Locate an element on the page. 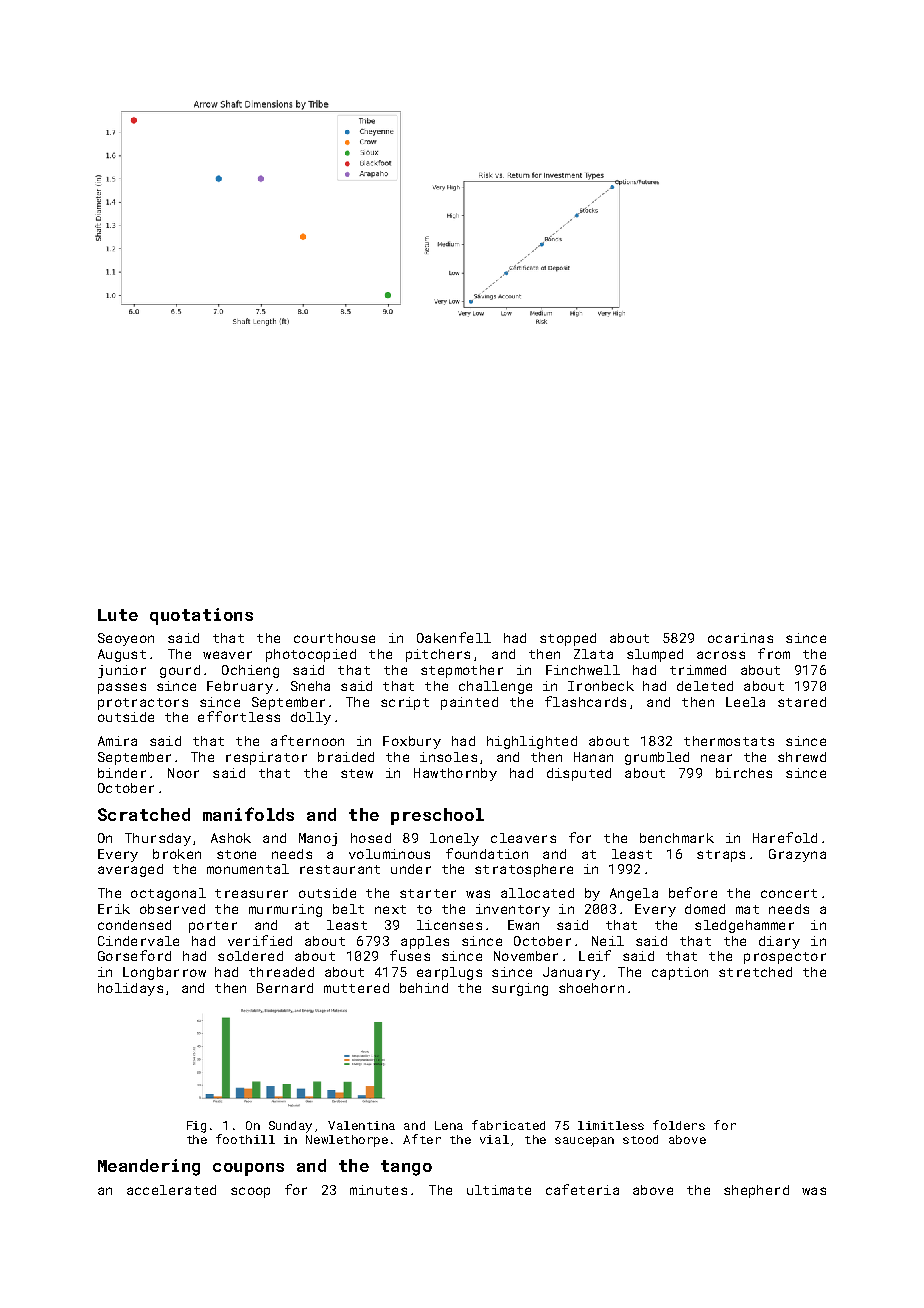 The image size is (924, 1308). binder is located at coordinates (122, 773).
